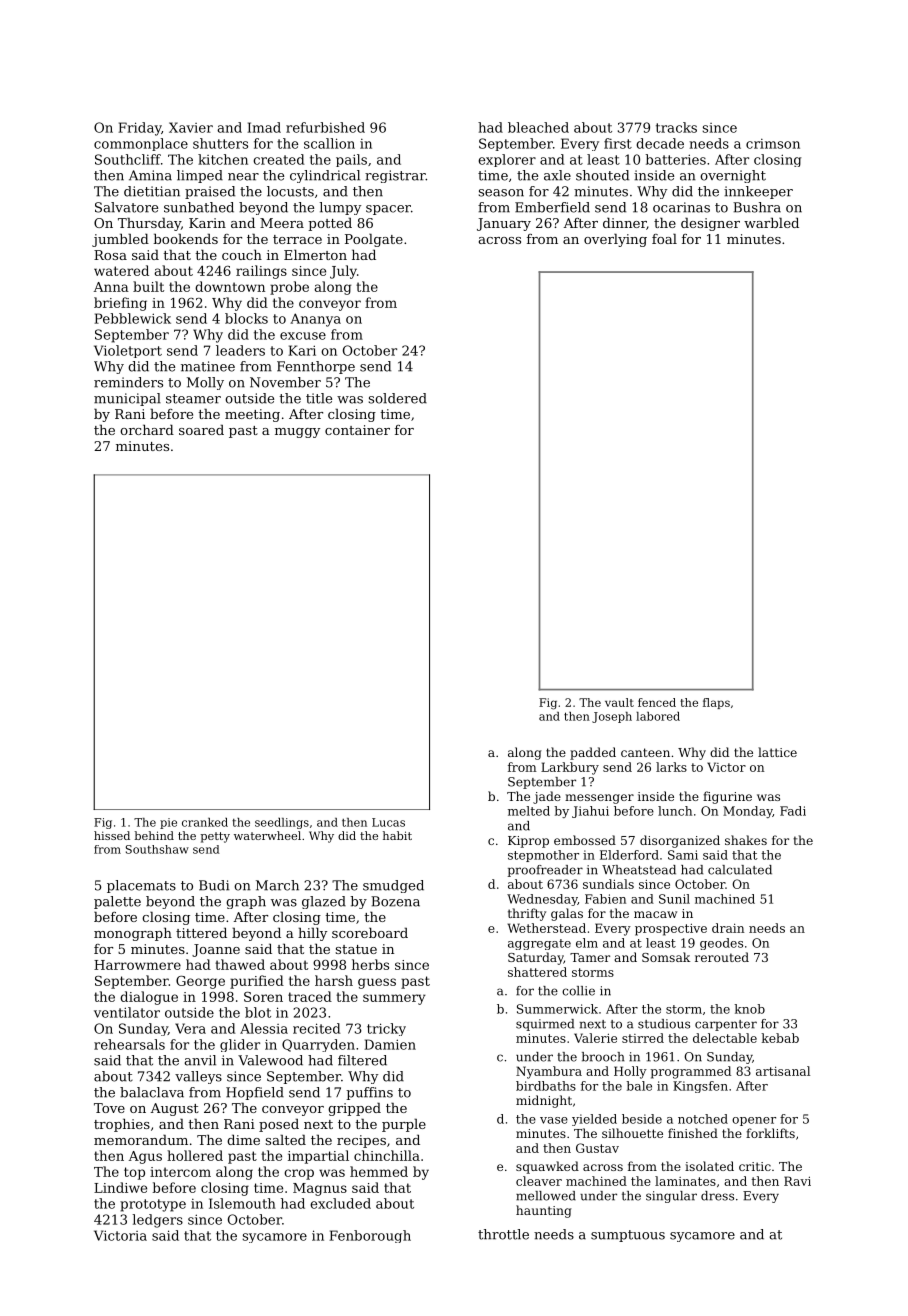 The height and width of the image is (1316, 908). I want to click on orchard, so click(147, 429).
